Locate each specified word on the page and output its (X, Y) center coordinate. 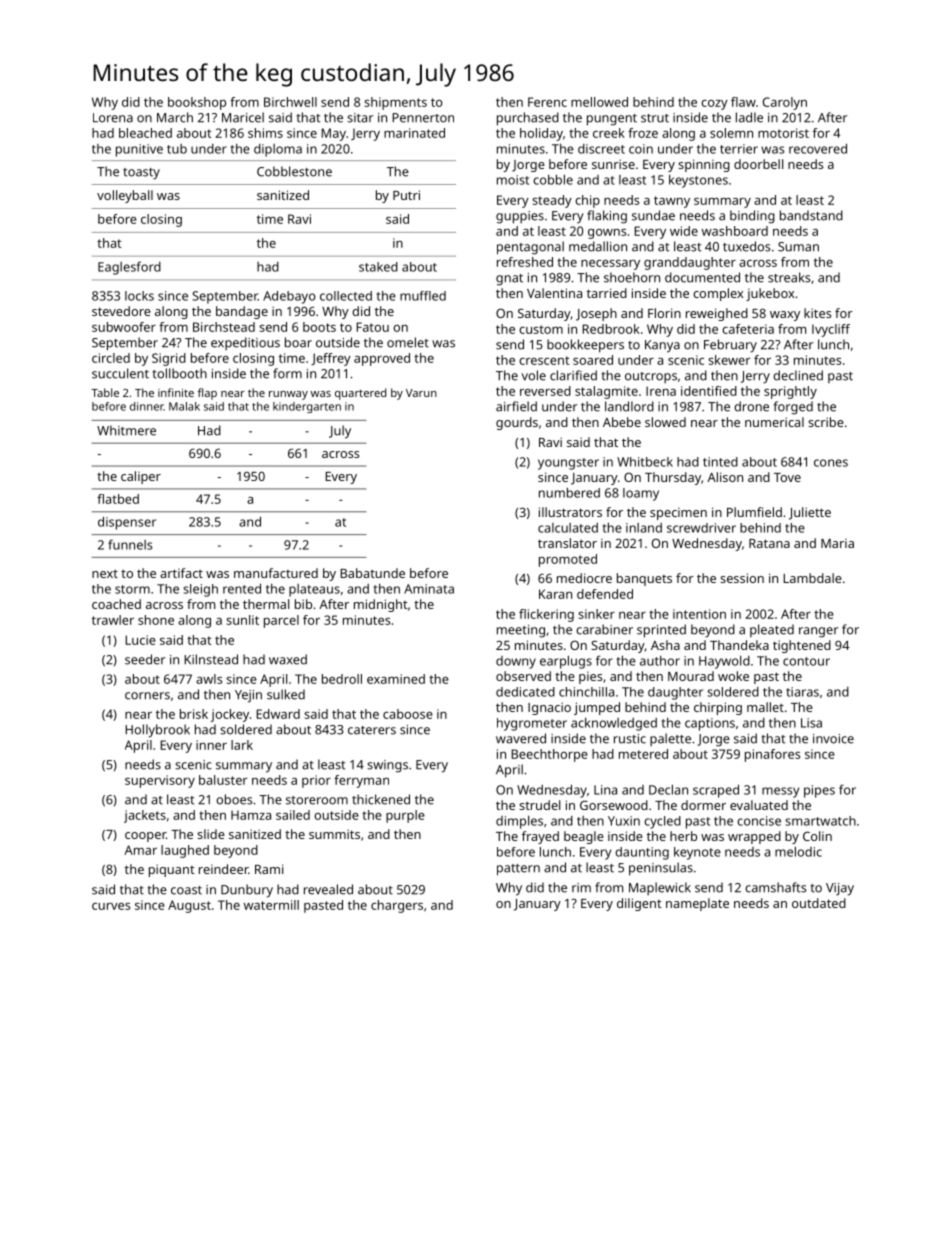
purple (405, 816)
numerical (774, 422)
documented (702, 277)
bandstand (811, 215)
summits (334, 834)
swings (387, 766)
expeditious (245, 343)
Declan (668, 789)
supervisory (160, 781)
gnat (509, 280)
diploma (278, 150)
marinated (414, 133)
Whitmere (126, 430)
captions (710, 724)
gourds (517, 423)
